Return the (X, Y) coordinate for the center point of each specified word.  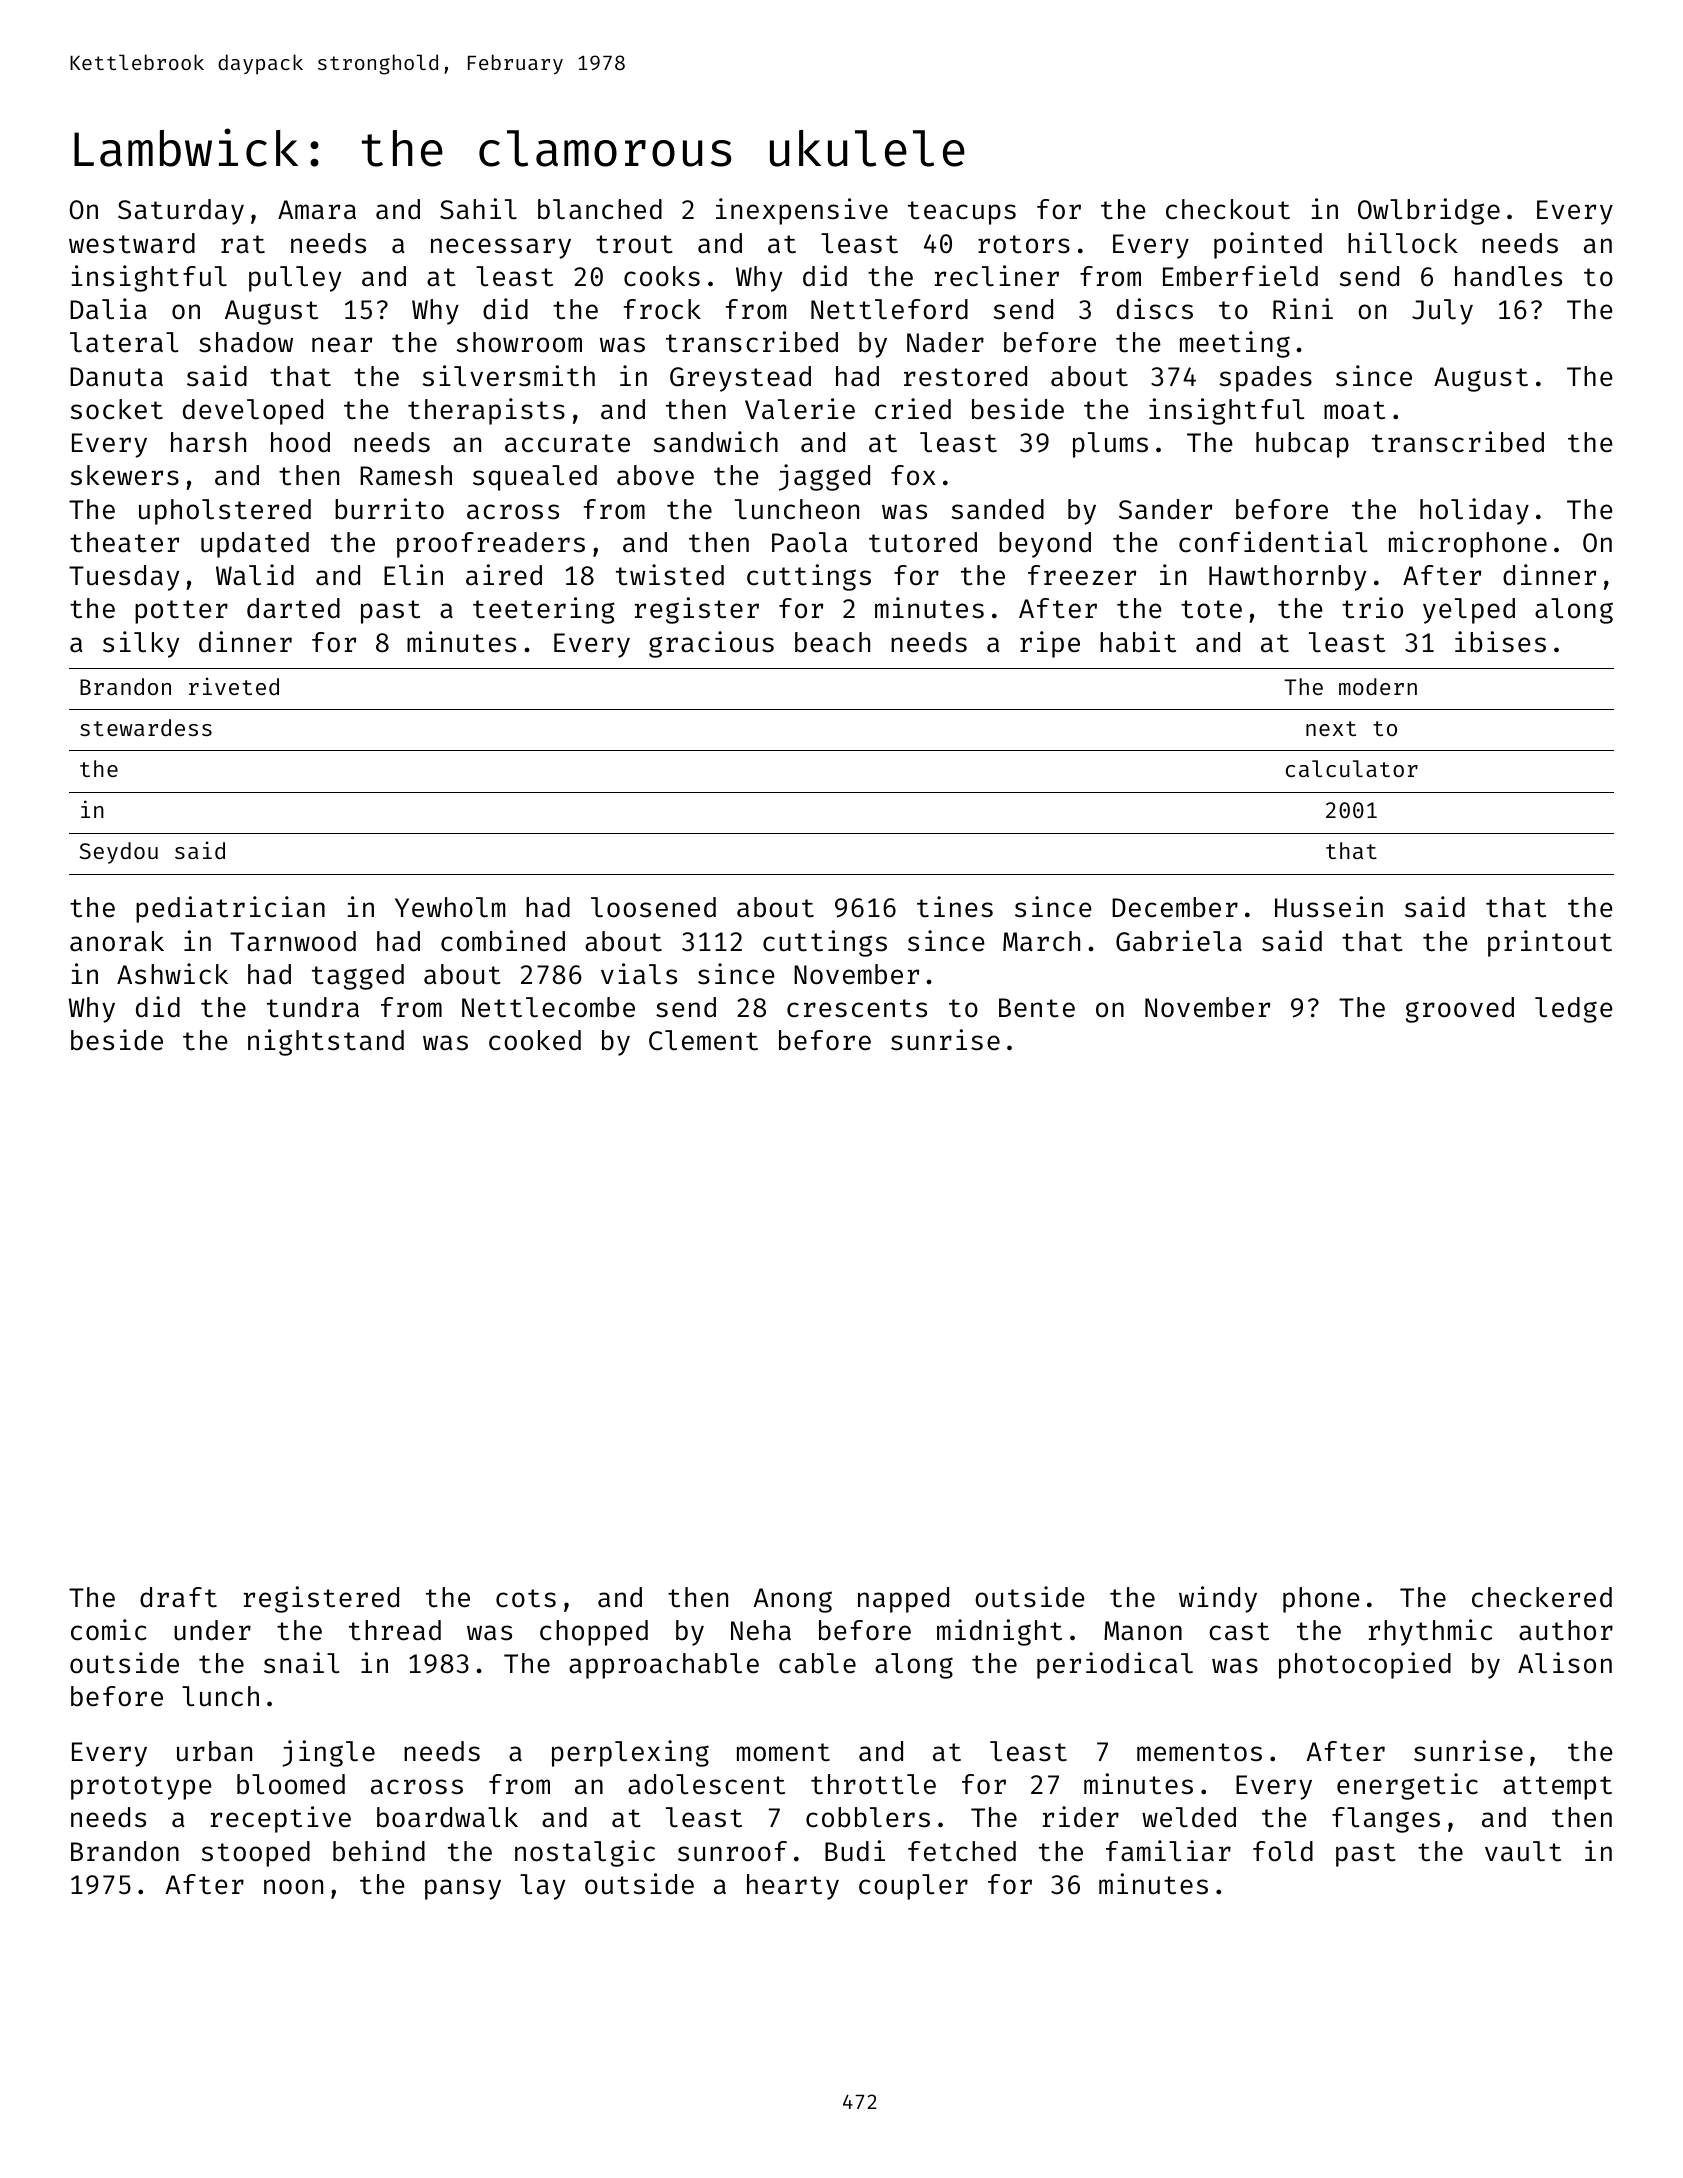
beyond (1045, 545)
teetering (544, 610)
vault (1523, 1851)
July (1442, 312)
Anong (792, 1600)
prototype (141, 1788)
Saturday (181, 212)
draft (178, 1597)
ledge (1574, 1010)
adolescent (706, 1784)
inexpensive (802, 211)
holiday (1474, 511)
